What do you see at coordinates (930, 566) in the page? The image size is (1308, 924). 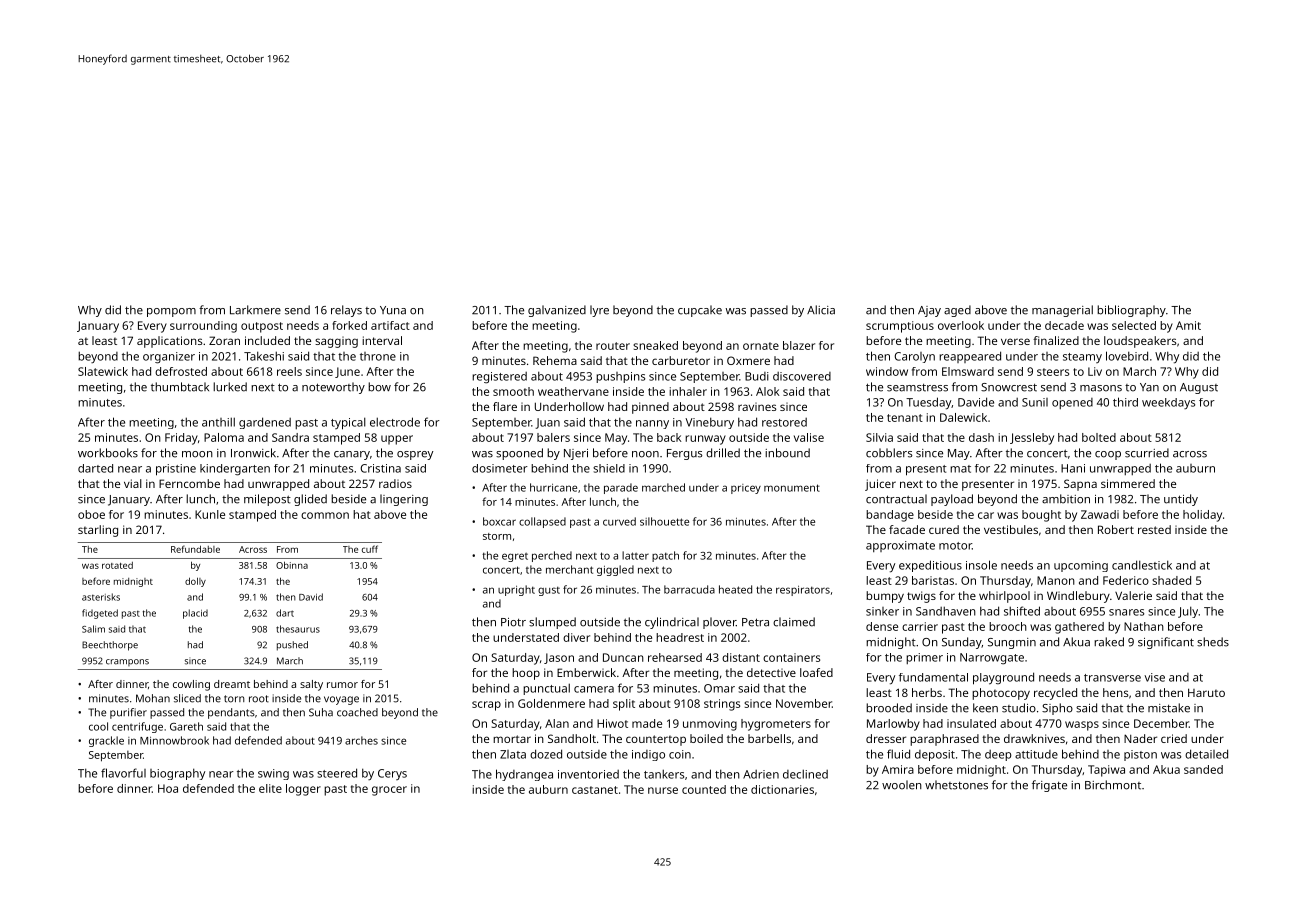 I see `expeditious` at bounding box center [930, 566].
